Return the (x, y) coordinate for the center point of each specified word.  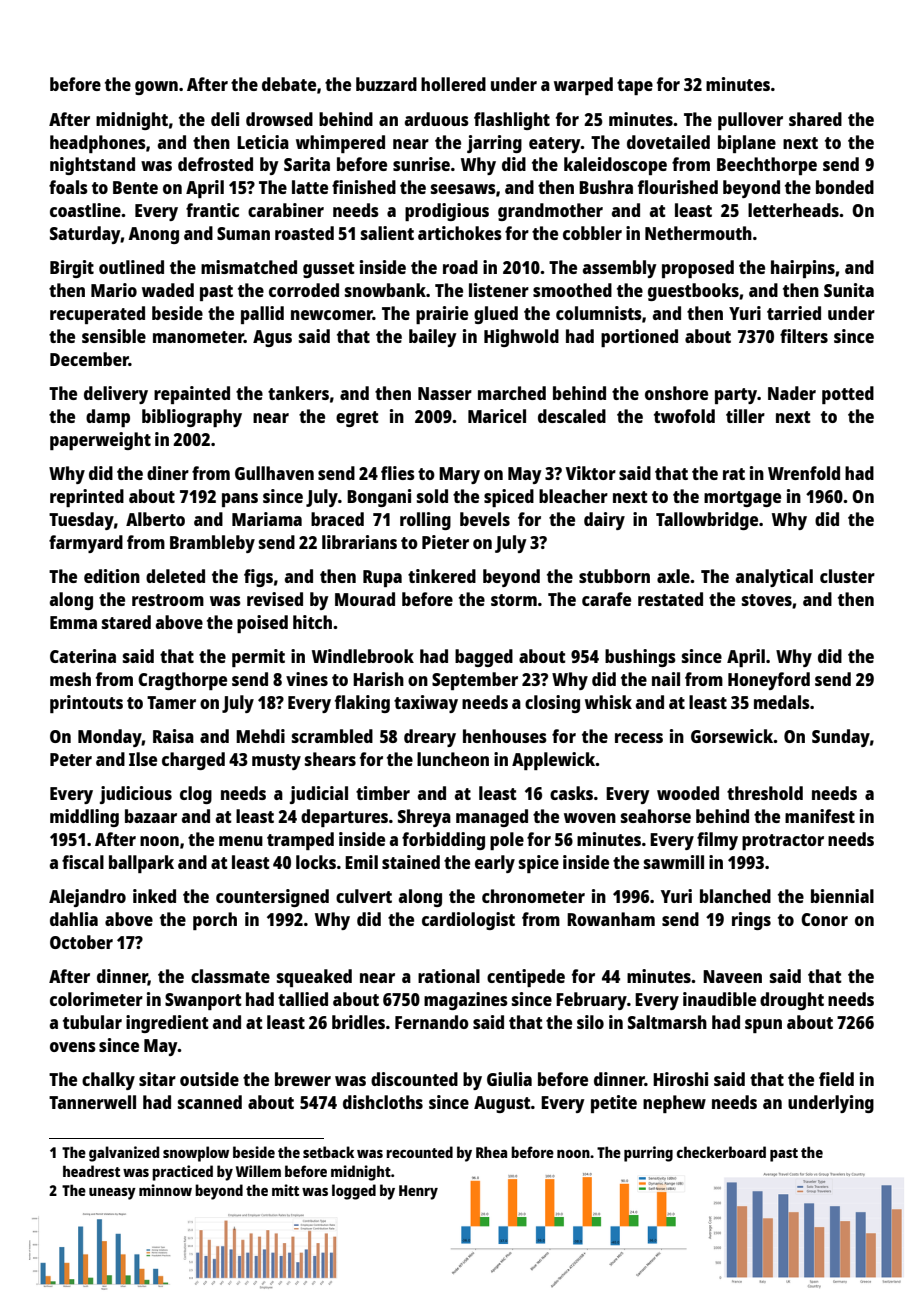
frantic (212, 210)
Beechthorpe (767, 166)
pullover (750, 121)
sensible (114, 336)
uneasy (112, 1194)
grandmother (550, 212)
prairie (442, 315)
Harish (378, 679)
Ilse (143, 759)
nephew (674, 1104)
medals (782, 702)
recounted (419, 1152)
